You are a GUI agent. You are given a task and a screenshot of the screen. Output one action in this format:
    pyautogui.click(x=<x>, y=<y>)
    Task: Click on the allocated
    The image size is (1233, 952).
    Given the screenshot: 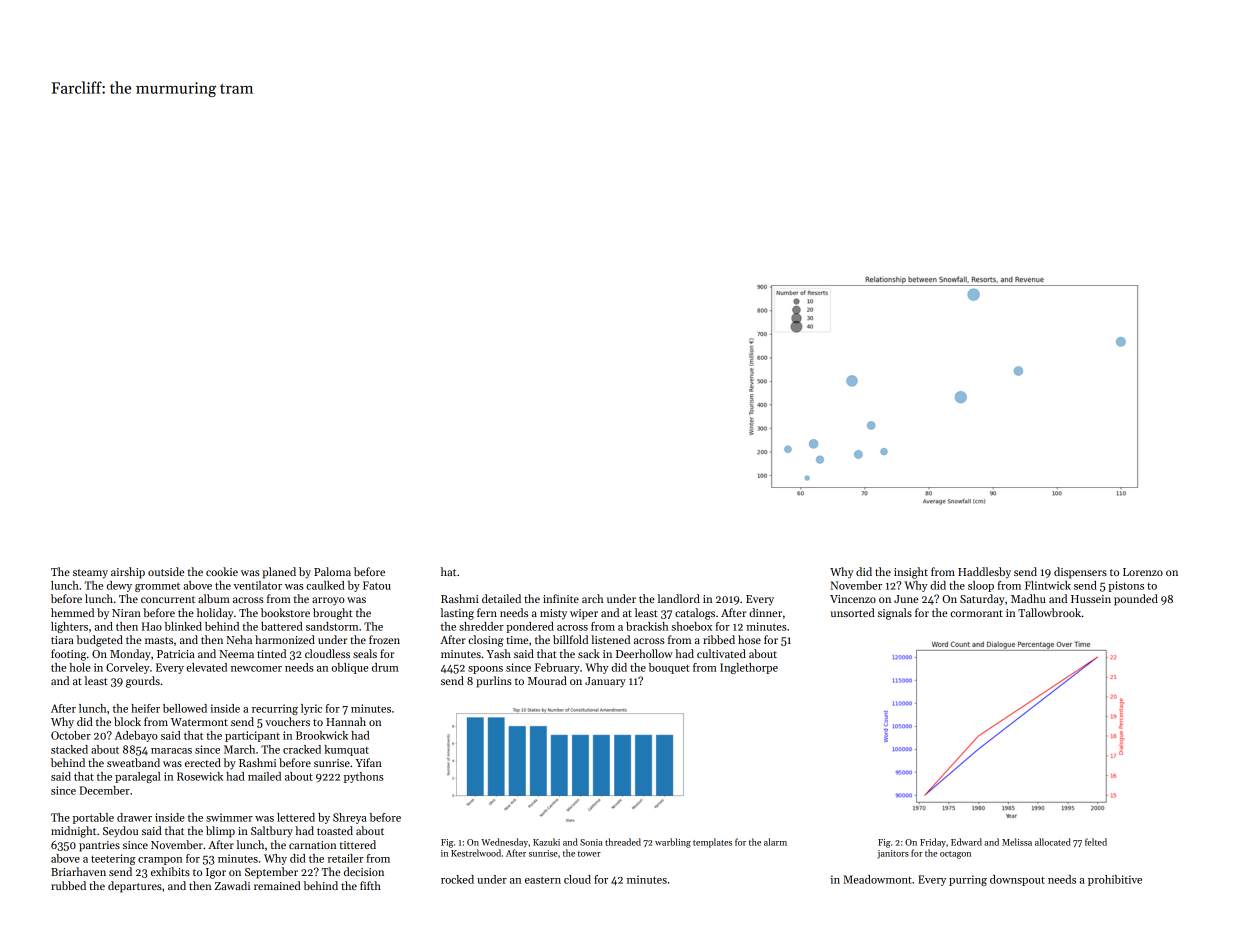 What is the action you would take?
    pyautogui.click(x=1053, y=842)
